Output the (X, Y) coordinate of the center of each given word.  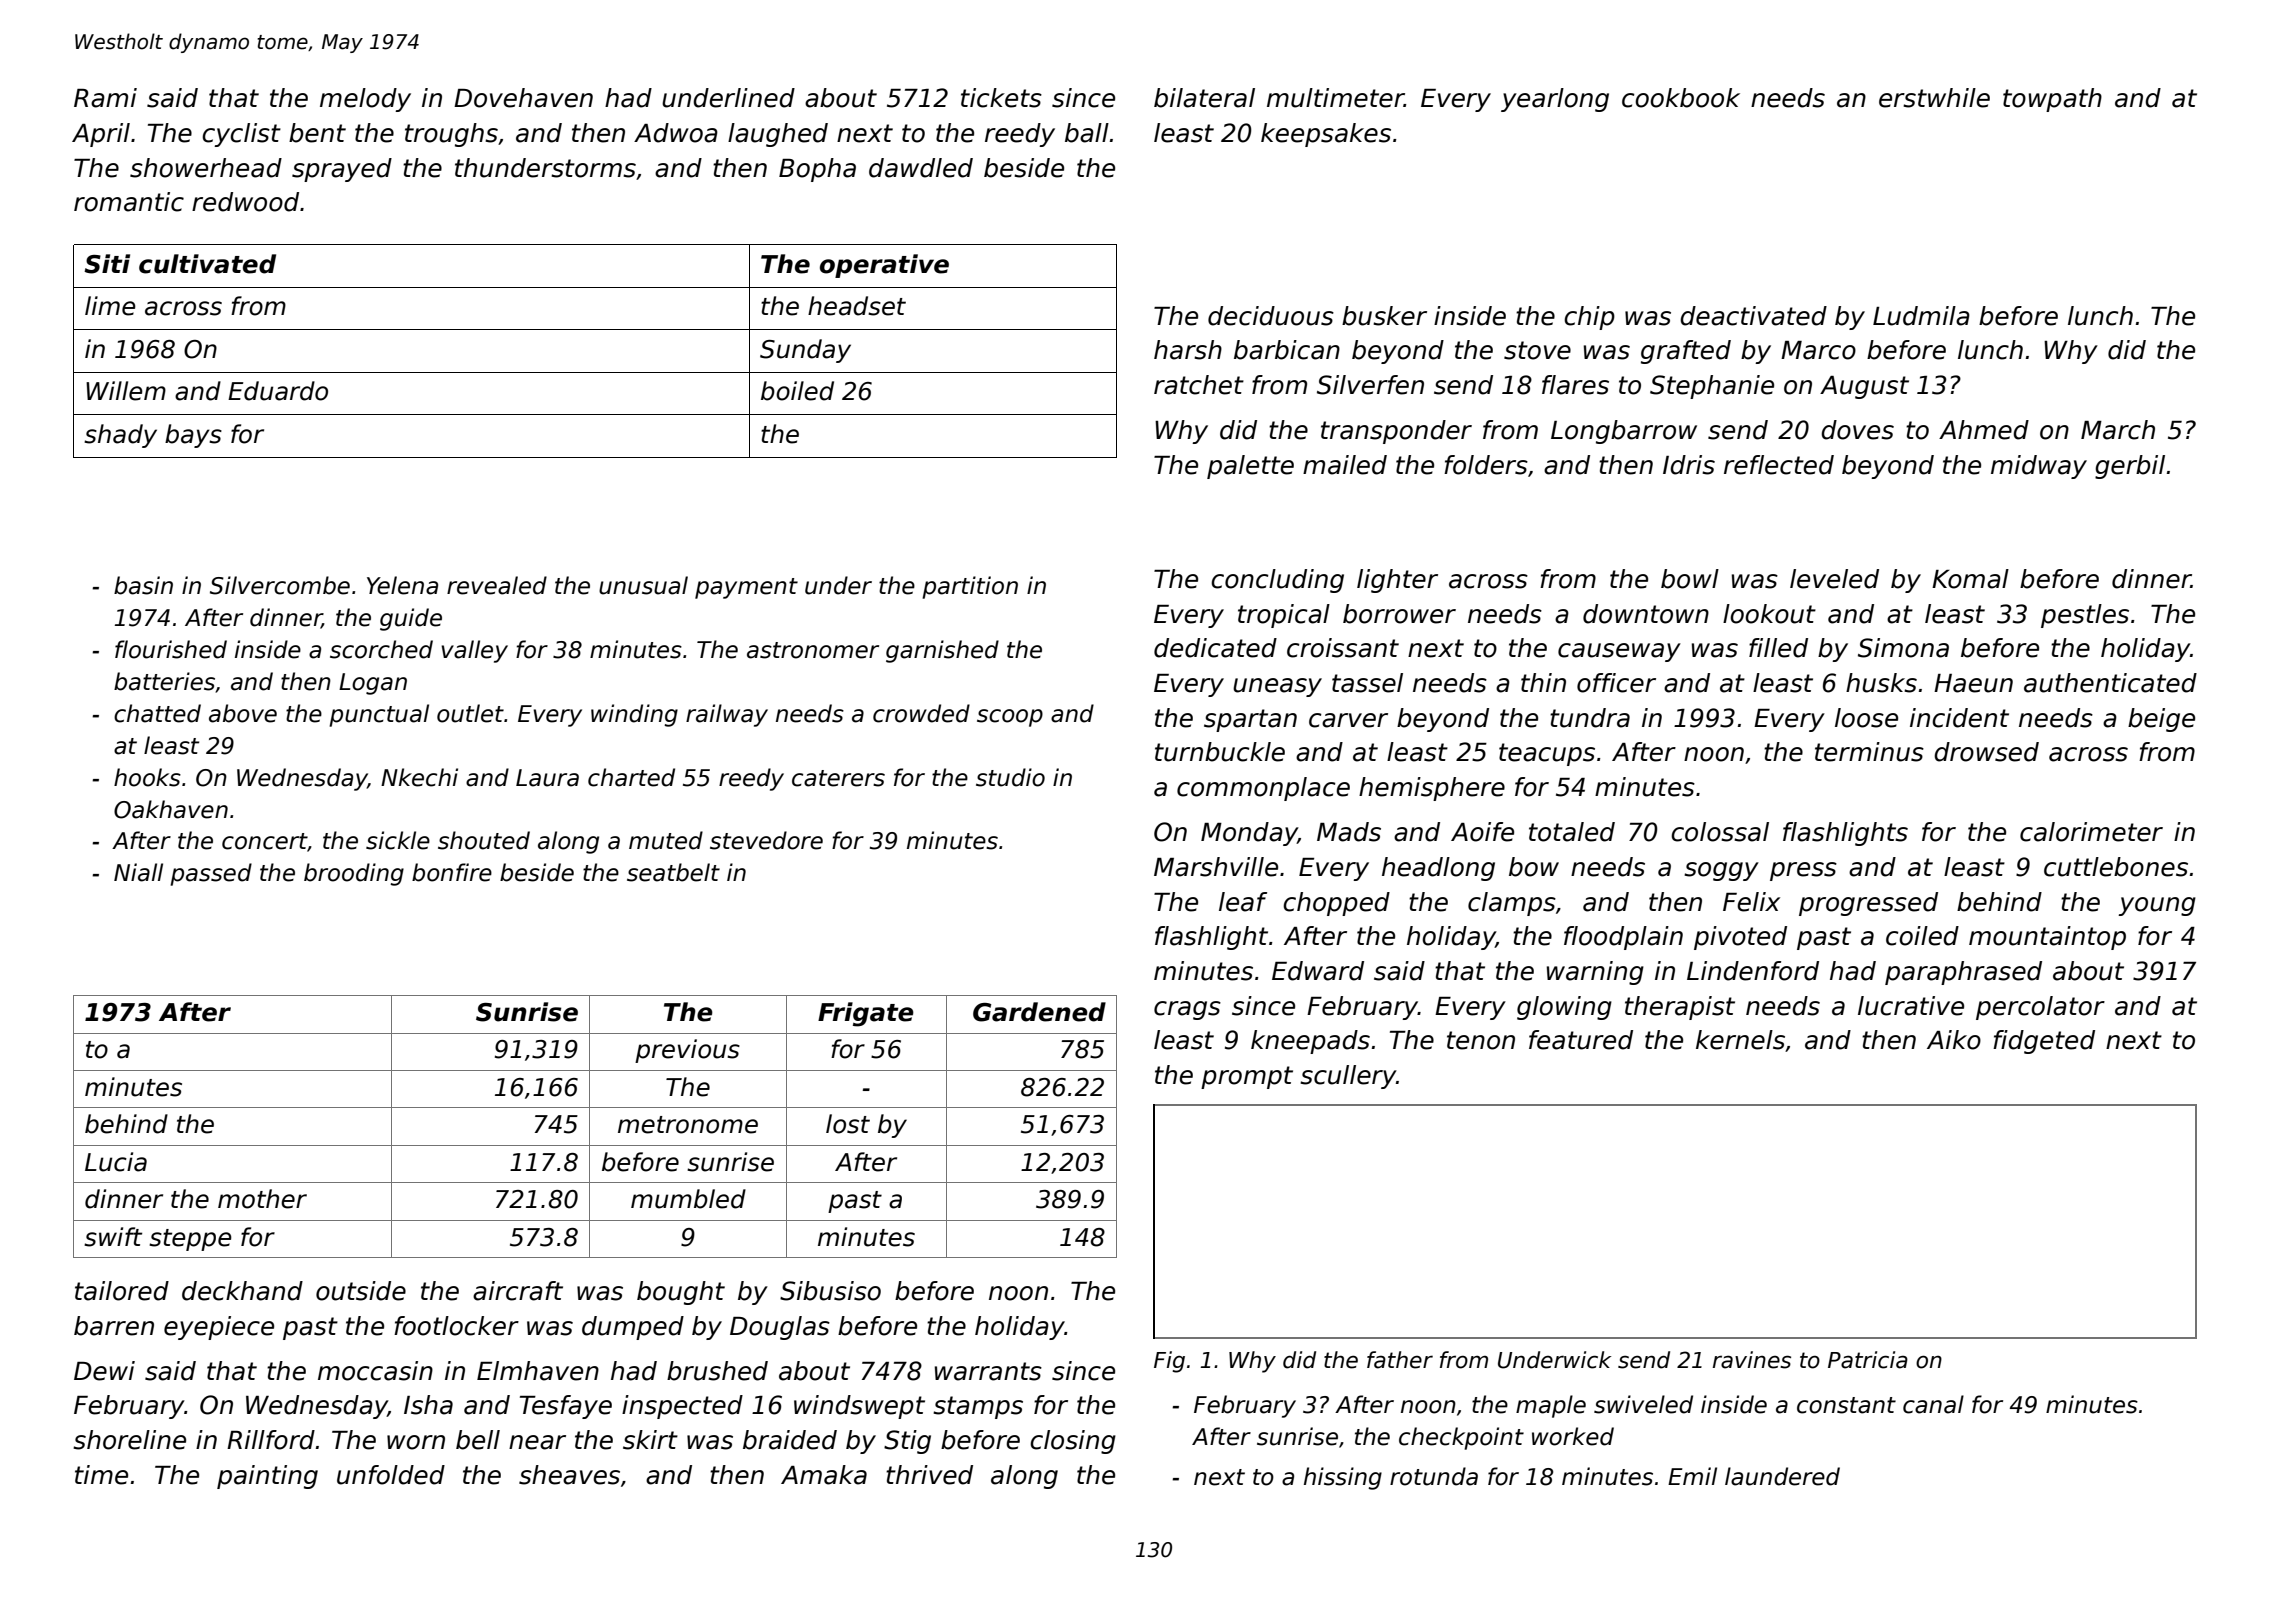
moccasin (375, 1371)
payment (746, 588)
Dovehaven (523, 98)
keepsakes (1326, 135)
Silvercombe (280, 585)
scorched (381, 649)
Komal (1970, 579)
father (1400, 1360)
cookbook (1681, 98)
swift (113, 1237)
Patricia (1868, 1360)
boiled (797, 391)
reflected (1779, 465)
